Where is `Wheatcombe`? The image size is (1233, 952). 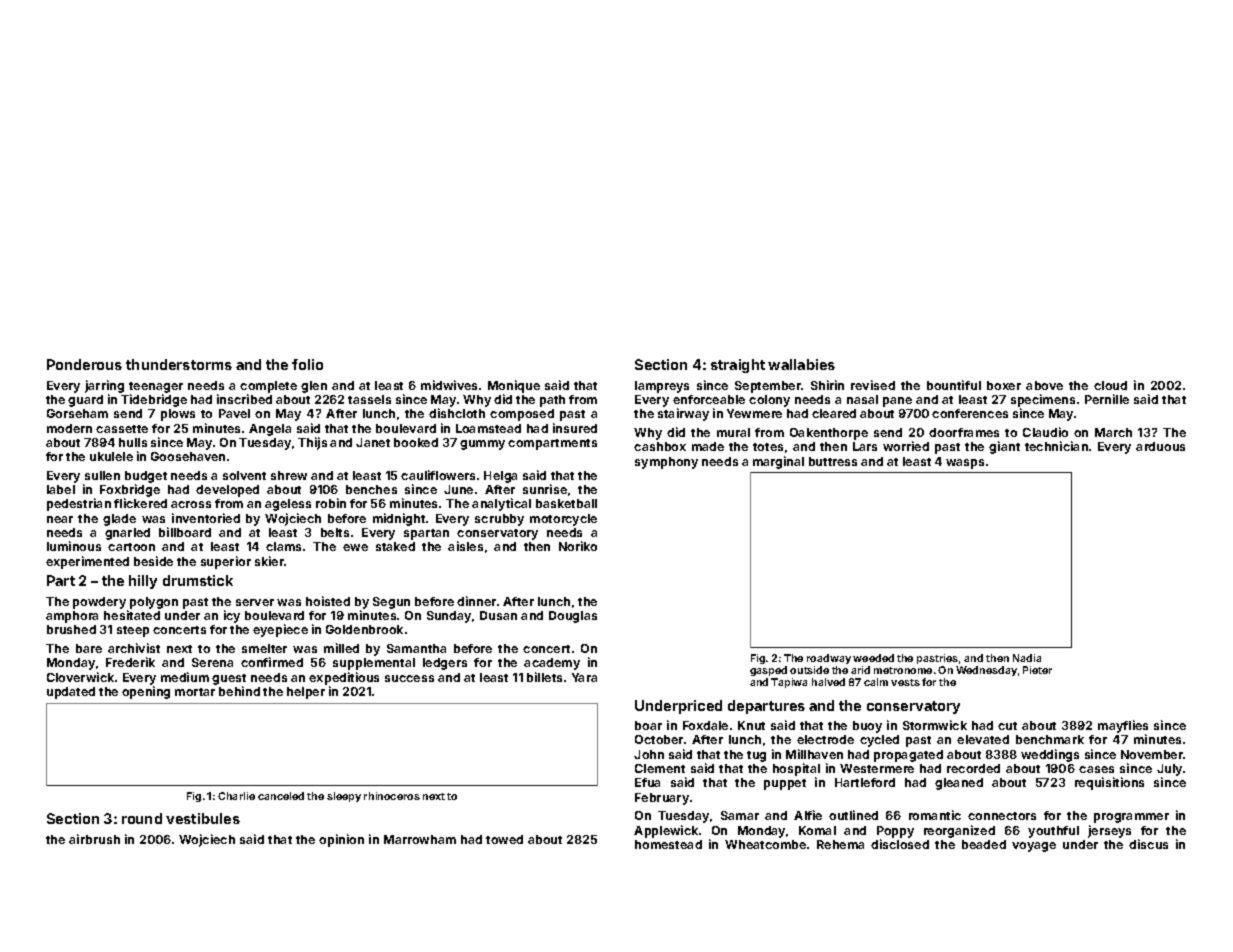 Wheatcombe is located at coordinates (765, 844).
